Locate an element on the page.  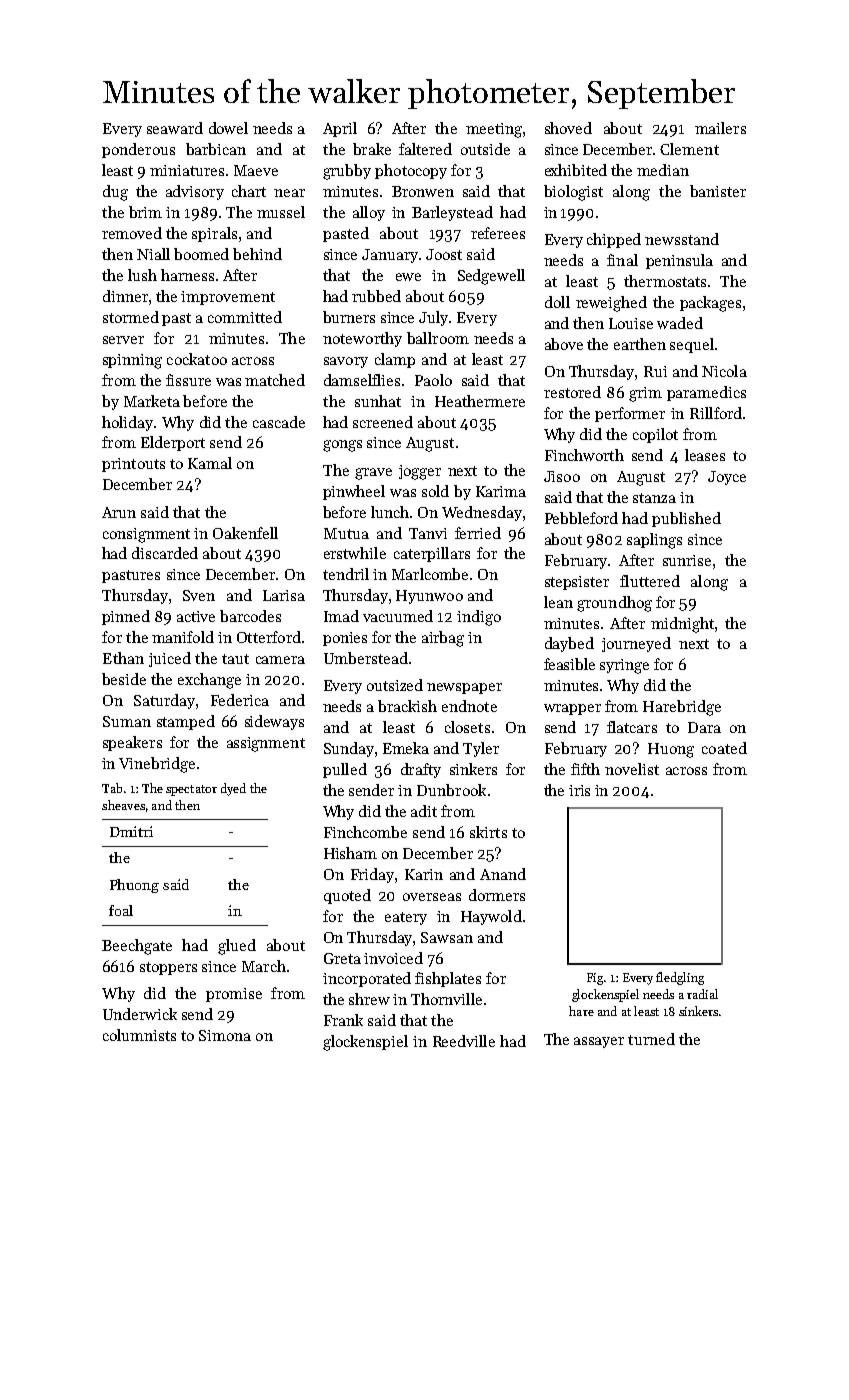
Hyunwoo is located at coordinates (429, 597).
